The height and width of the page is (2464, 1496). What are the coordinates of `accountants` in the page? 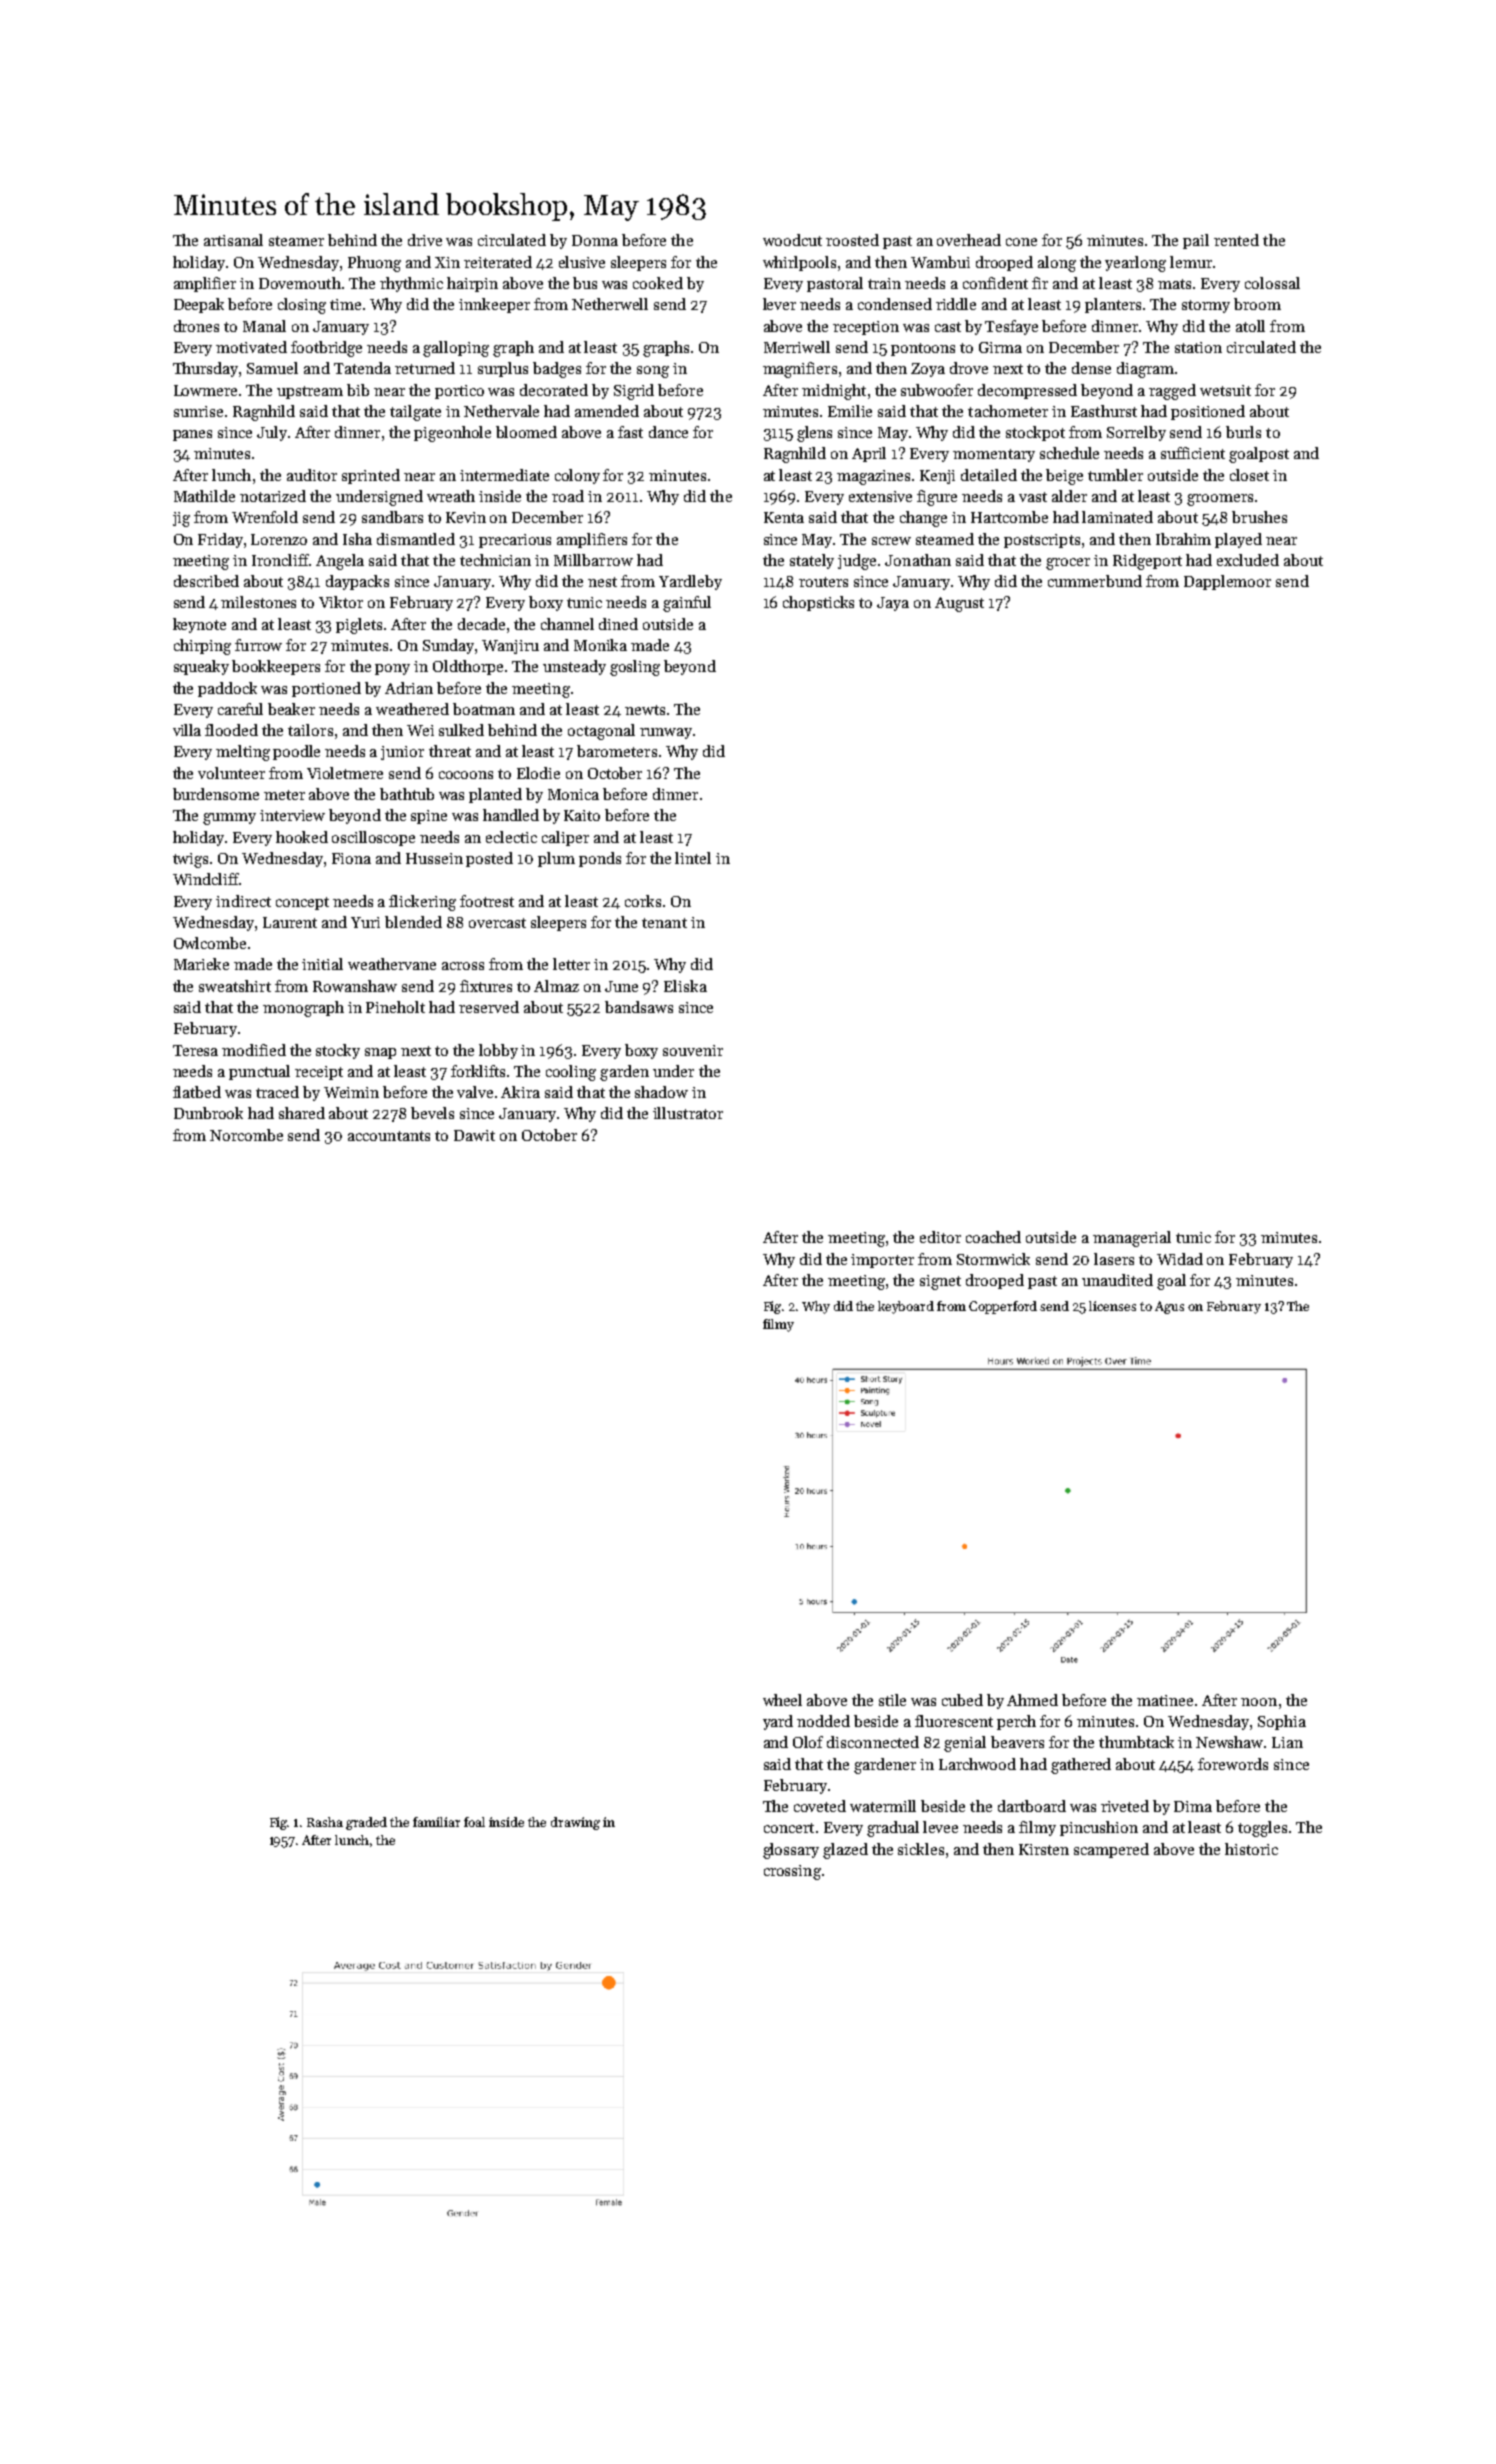 It's located at (389, 1136).
